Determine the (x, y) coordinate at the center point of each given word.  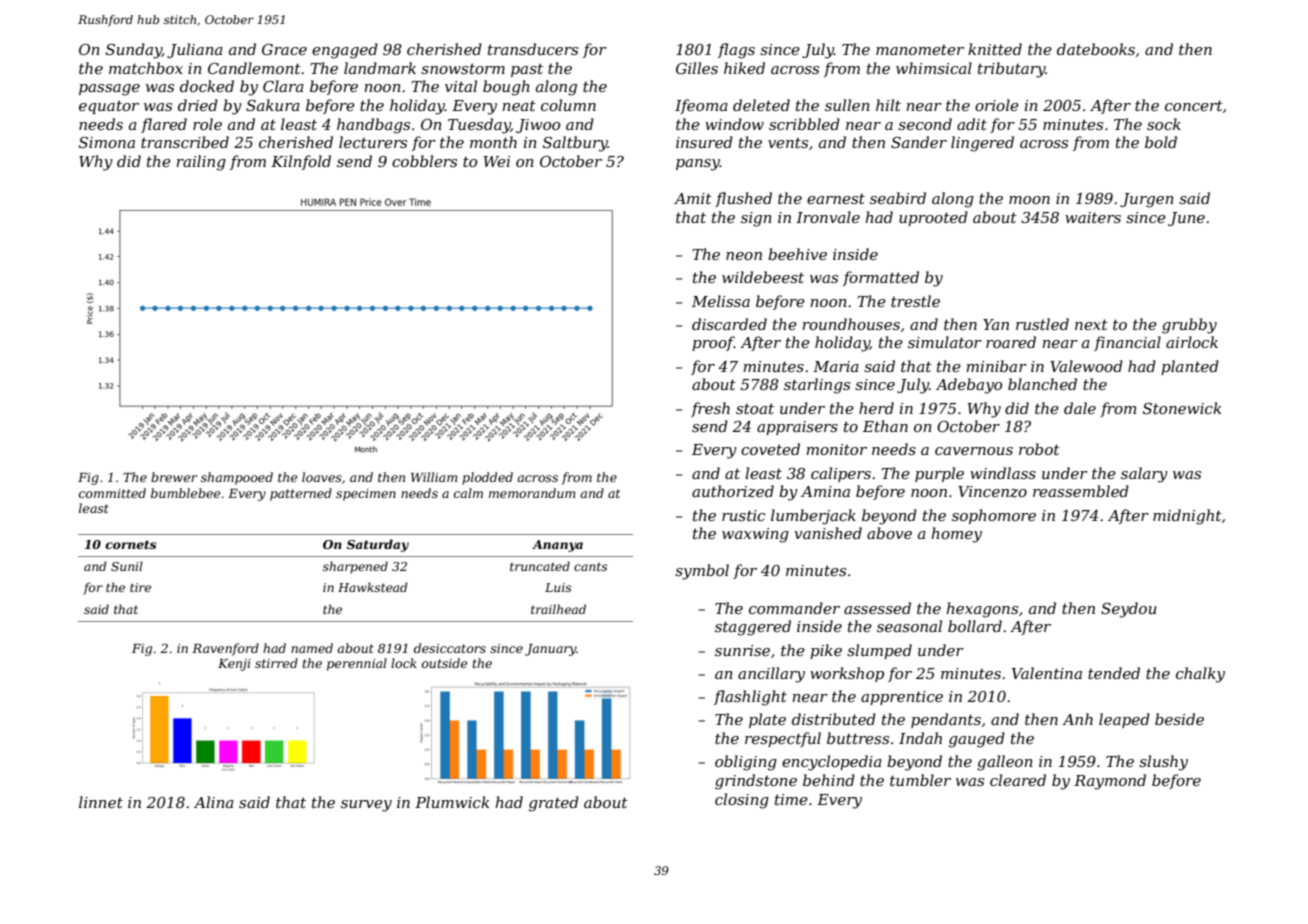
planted (1190, 367)
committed (112, 493)
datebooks (1096, 49)
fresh (710, 409)
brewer (174, 477)
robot (1039, 449)
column (568, 105)
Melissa (721, 301)
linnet (101, 802)
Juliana (195, 50)
